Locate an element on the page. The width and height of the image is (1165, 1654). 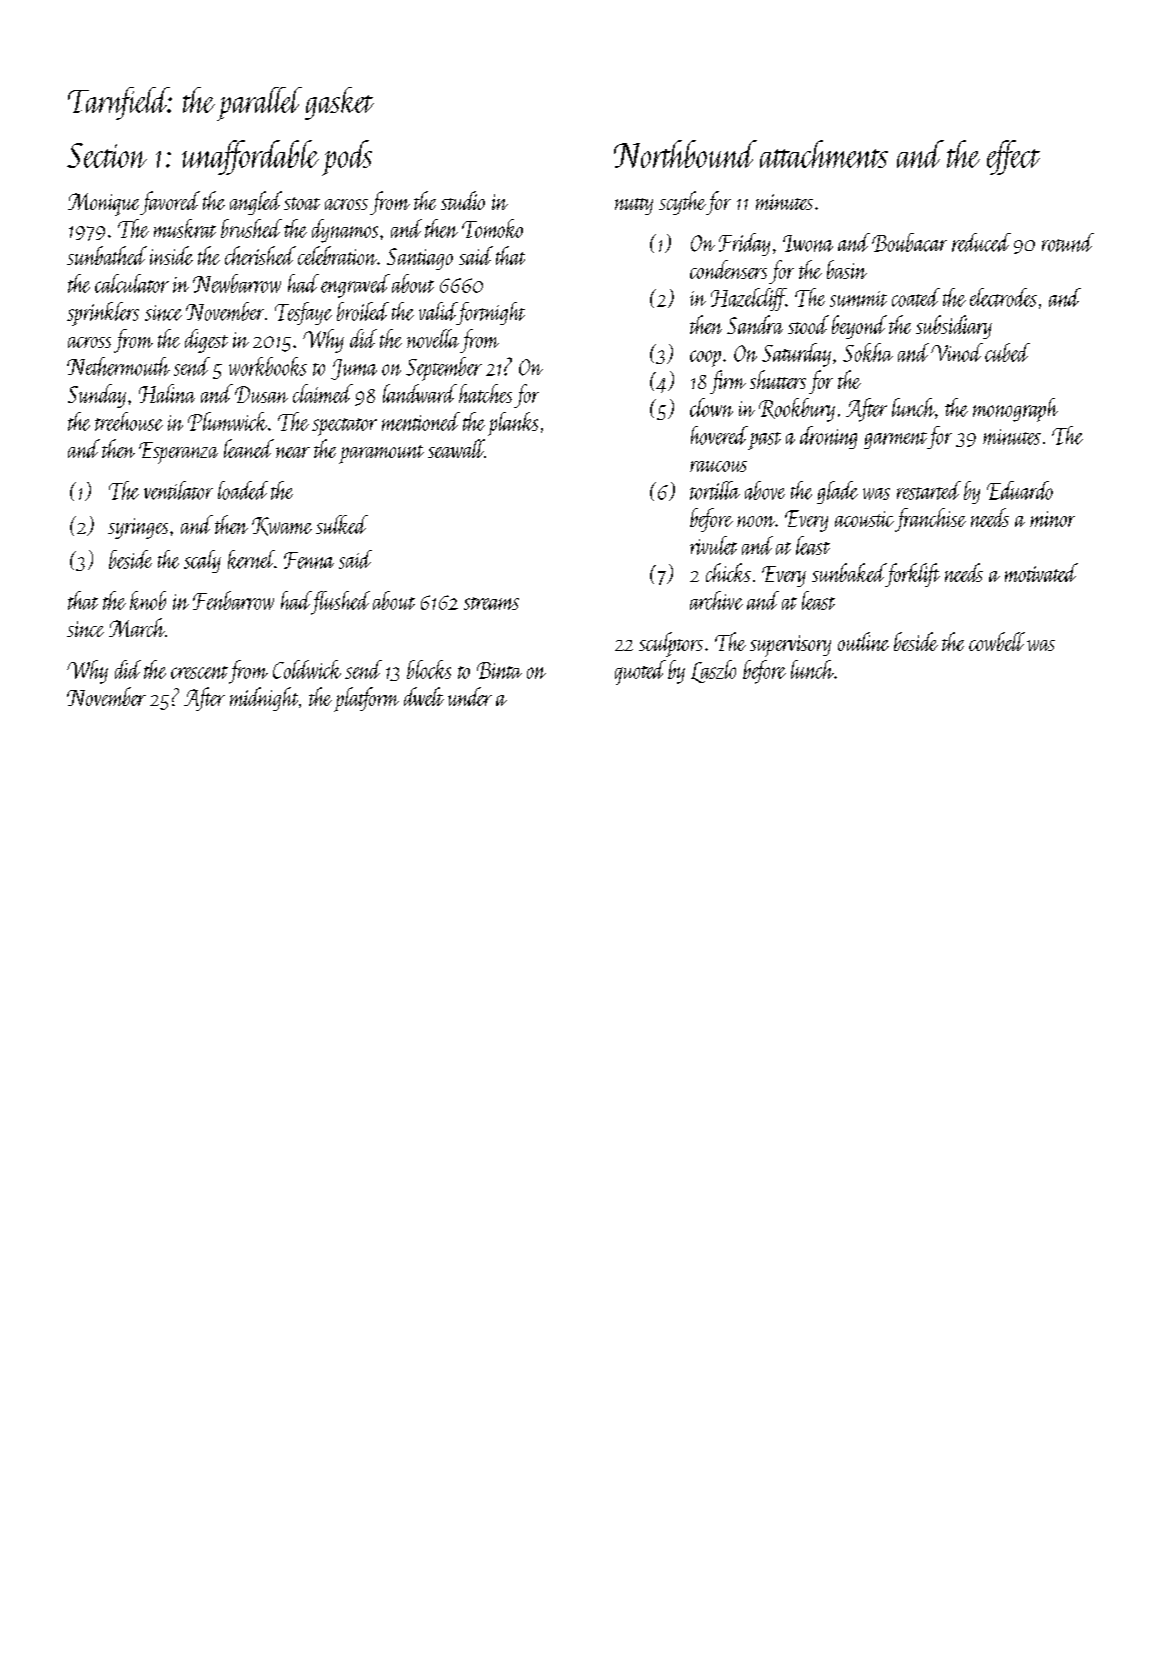
midnight is located at coordinates (264, 699).
